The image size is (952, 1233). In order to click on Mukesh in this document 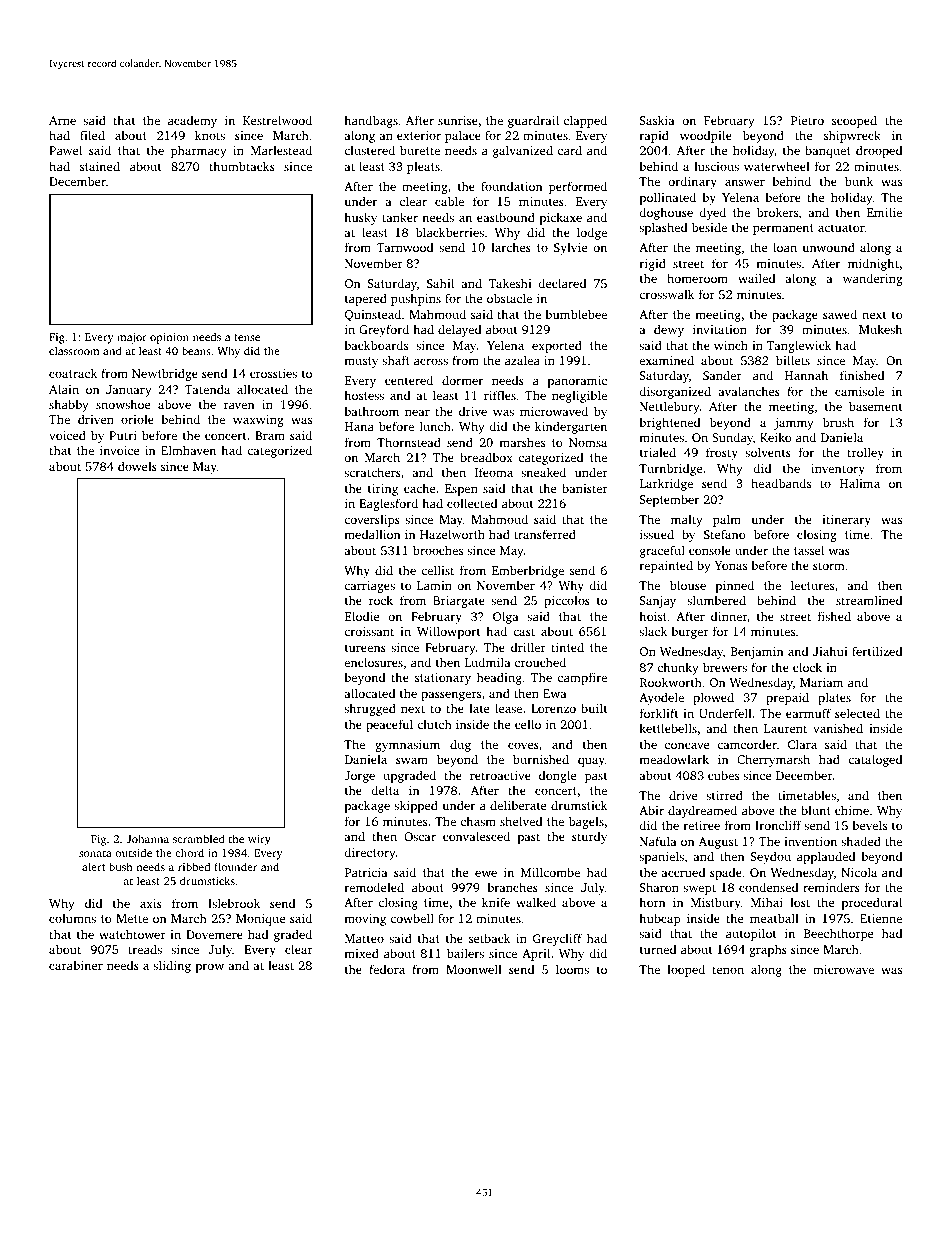, I will do `click(880, 329)`.
